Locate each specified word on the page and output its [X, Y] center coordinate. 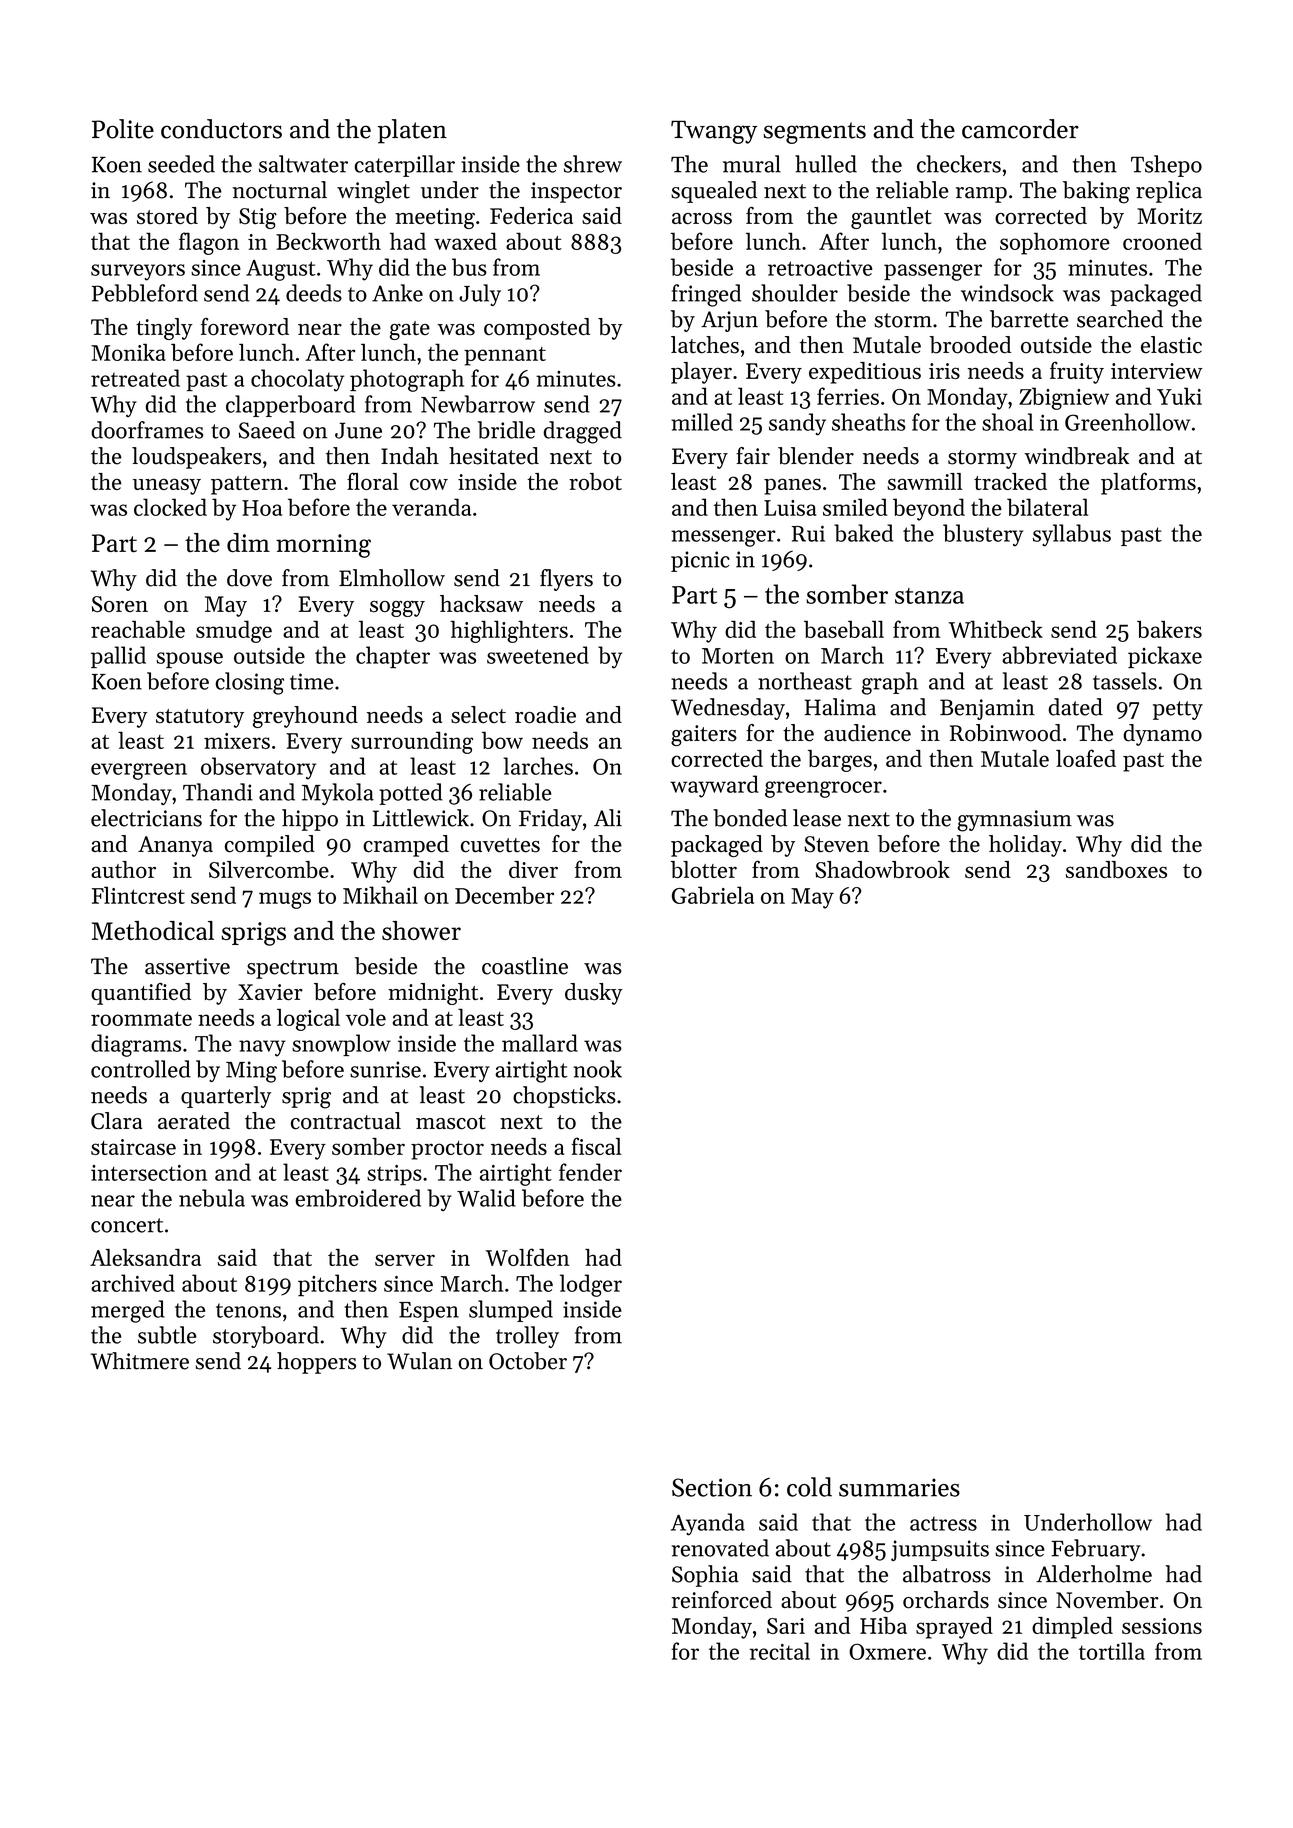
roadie [545, 714]
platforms [1148, 483]
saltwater [303, 164]
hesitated [494, 456]
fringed [706, 295]
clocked [170, 507]
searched [1120, 319]
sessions [1162, 1626]
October [528, 1361]
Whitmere [140, 1361]
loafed [1086, 758]
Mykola [338, 794]
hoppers [316, 1363]
